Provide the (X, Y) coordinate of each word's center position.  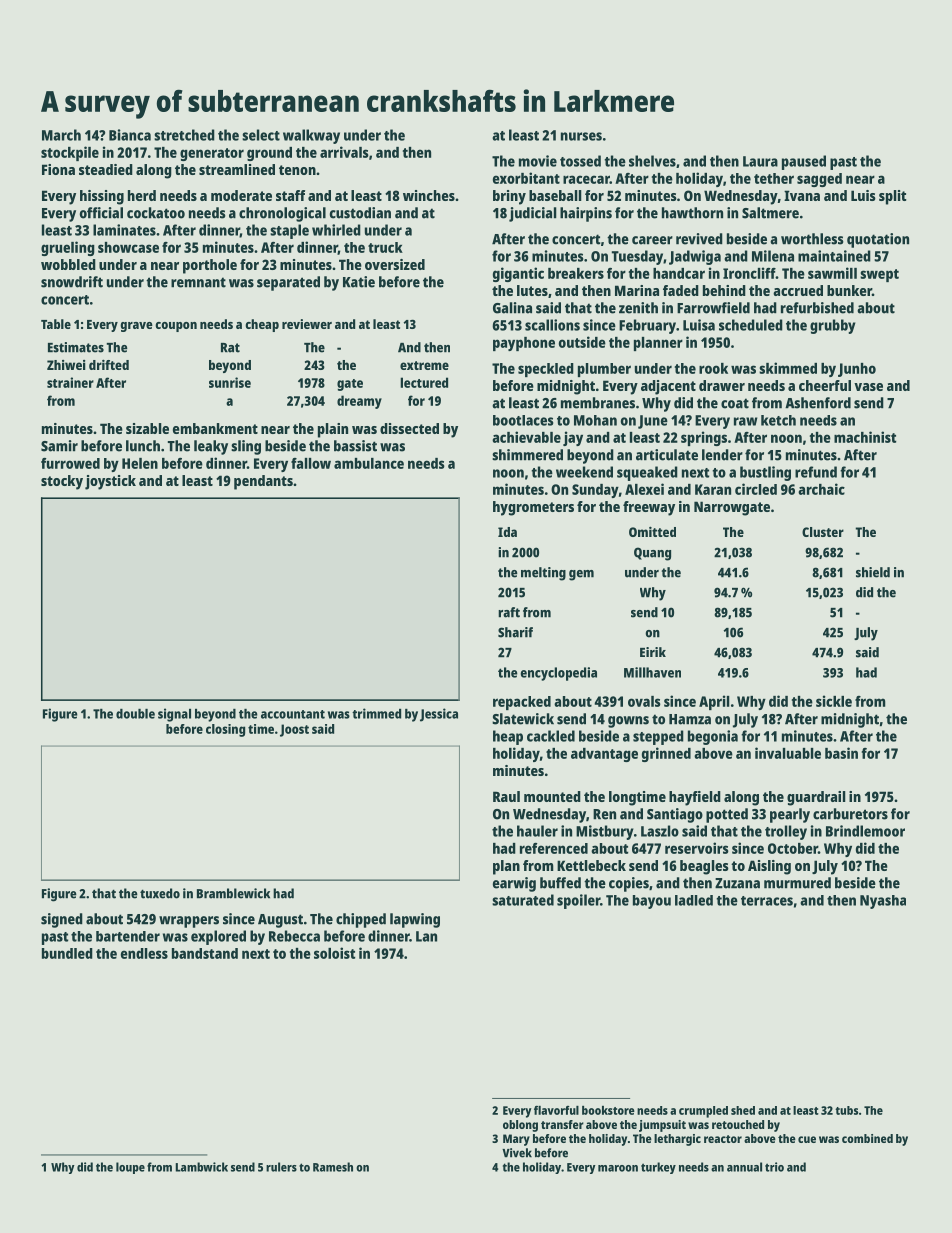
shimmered (527, 455)
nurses (581, 136)
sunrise (230, 382)
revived (699, 239)
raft (509, 612)
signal (174, 715)
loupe (130, 1168)
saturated (523, 900)
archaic (821, 489)
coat (735, 403)
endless (144, 953)
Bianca (130, 135)
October (793, 848)
